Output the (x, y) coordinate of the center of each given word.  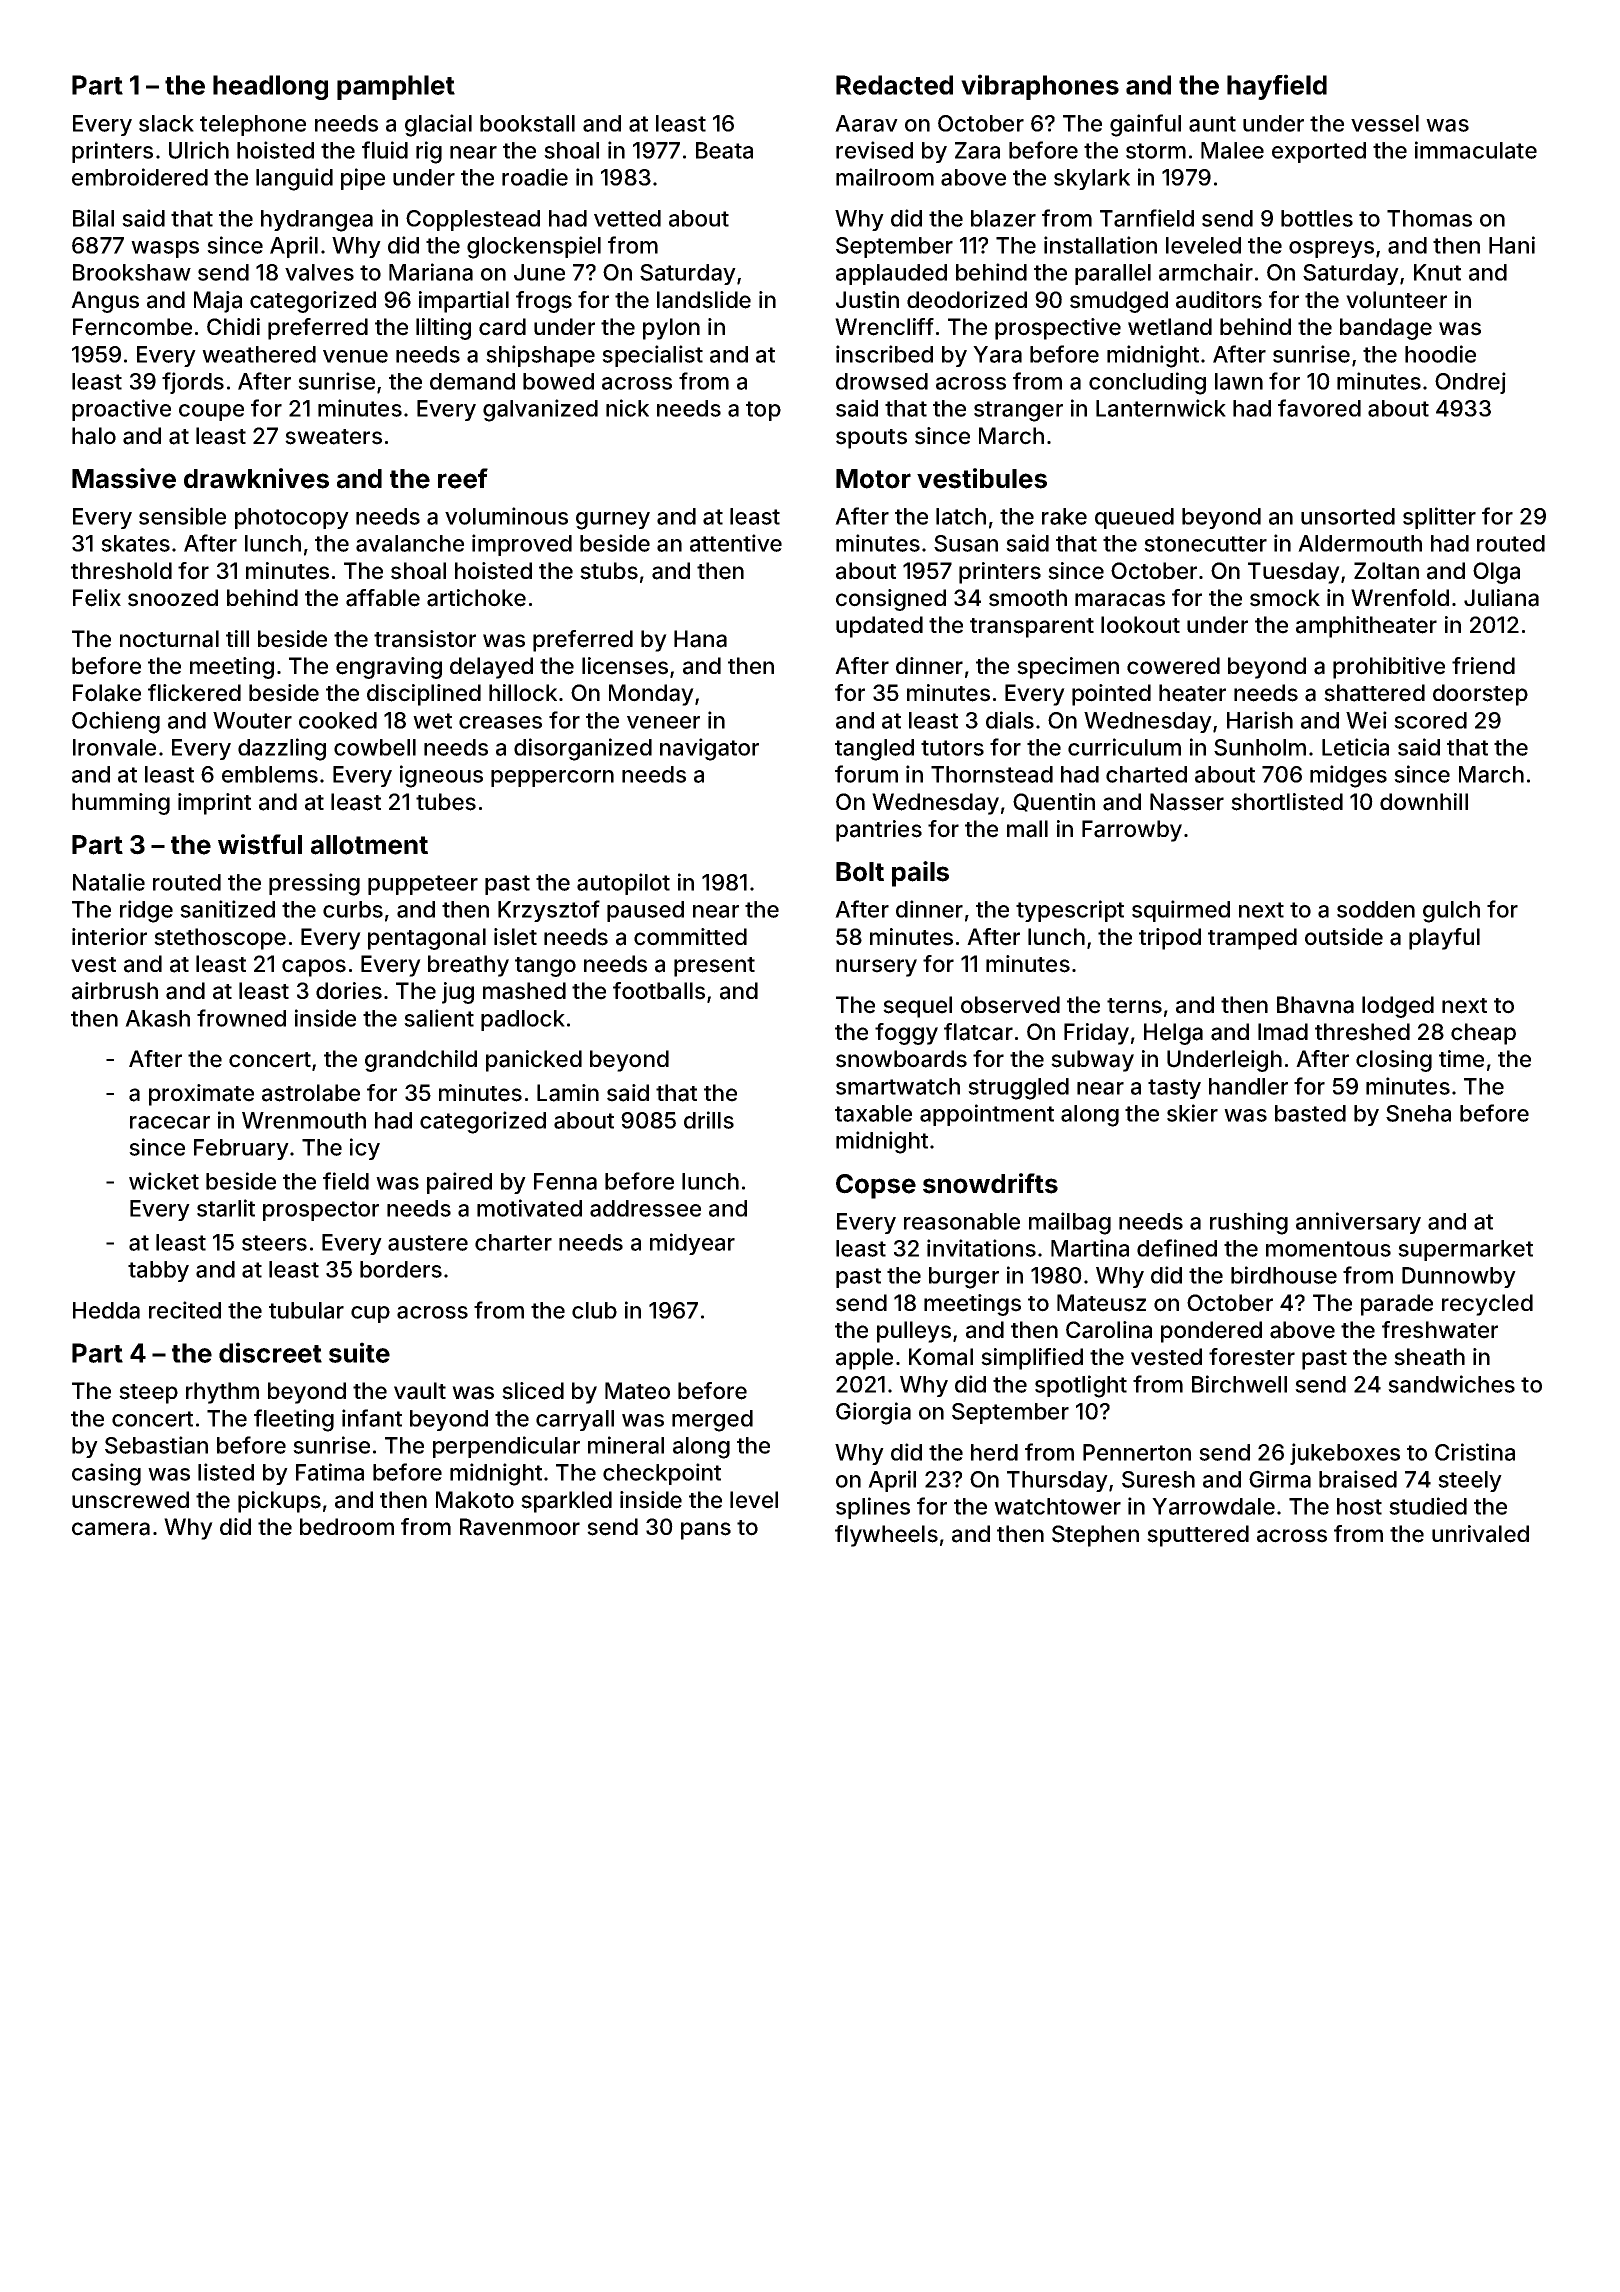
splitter (1439, 518)
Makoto (475, 1500)
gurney (613, 521)
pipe (363, 179)
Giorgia (873, 1413)
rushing (1249, 1223)
